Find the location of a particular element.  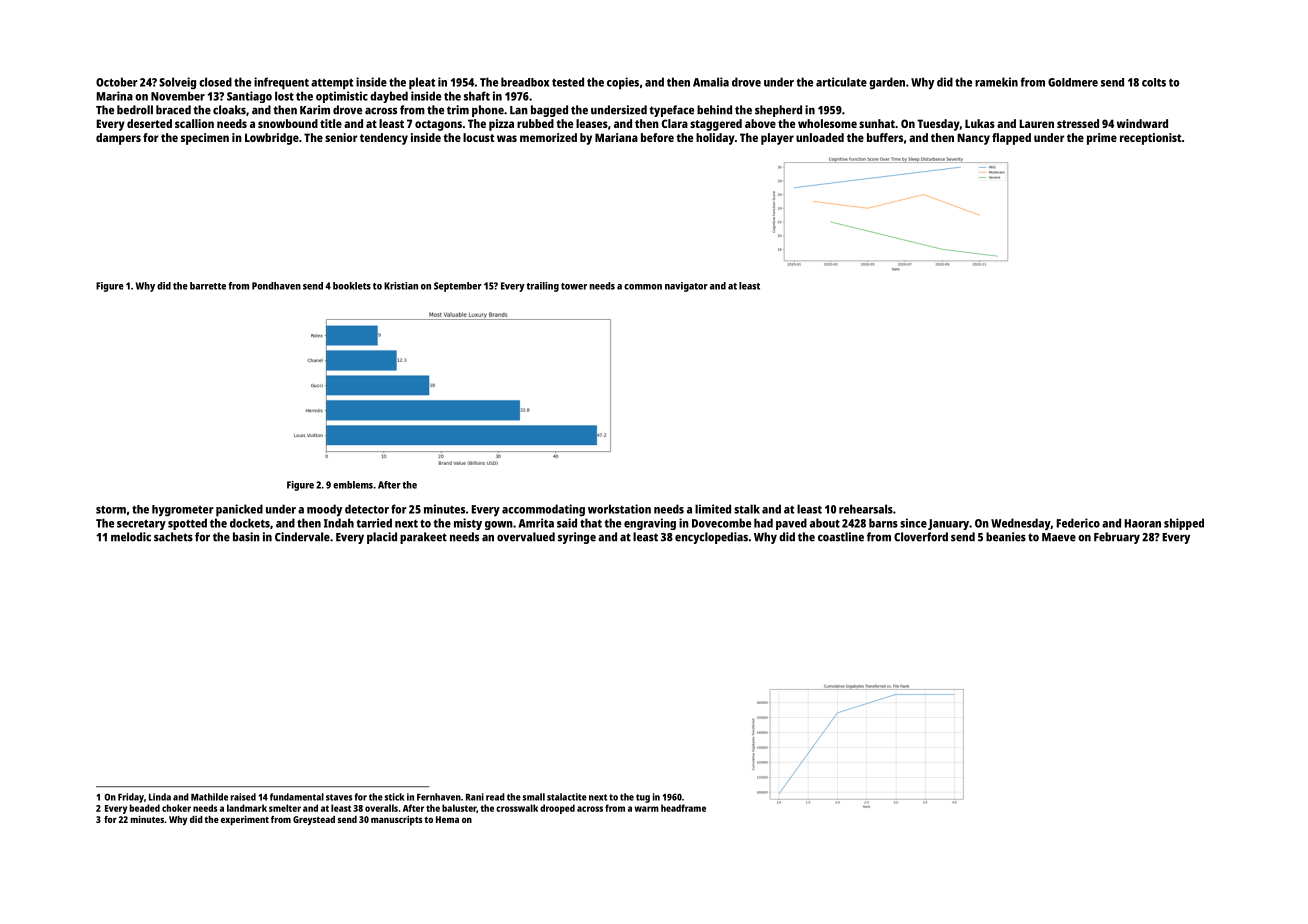

had is located at coordinates (763, 523).
